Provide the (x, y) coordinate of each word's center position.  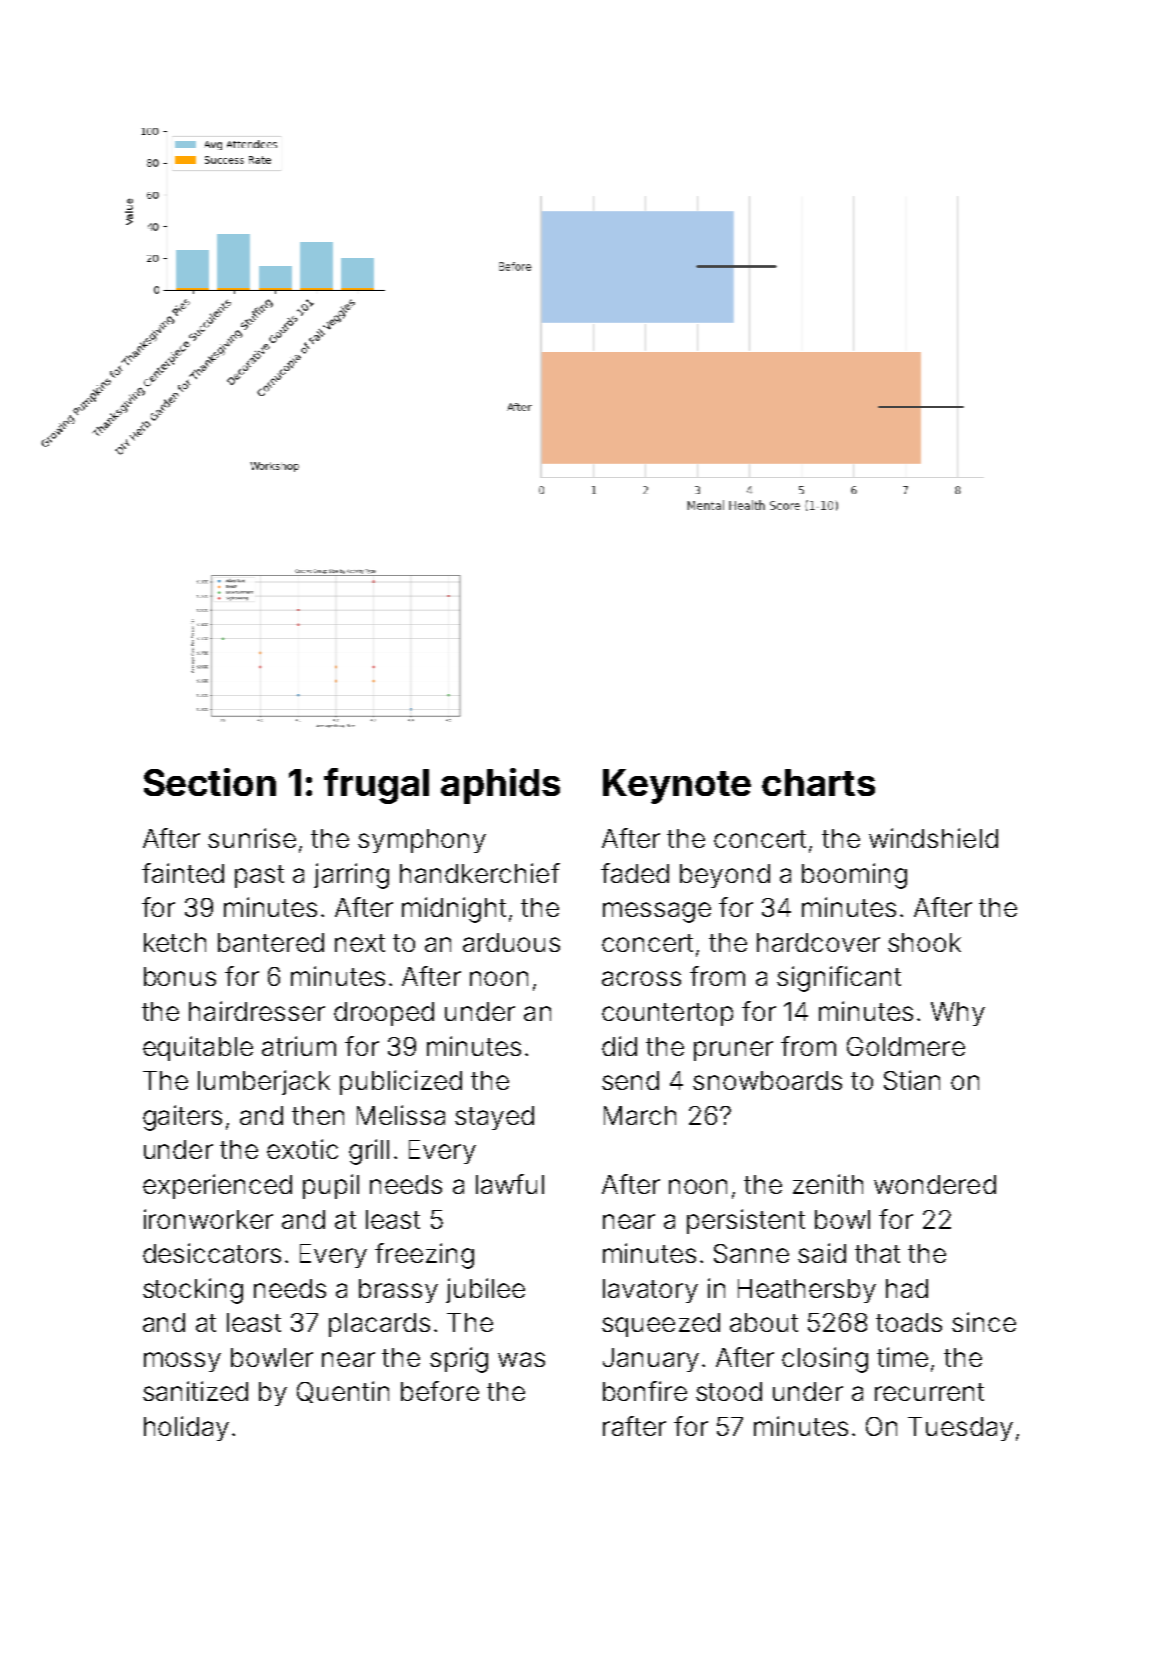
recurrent (929, 1392)
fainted (183, 873)
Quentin (343, 1392)
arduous (511, 942)
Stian (912, 1080)
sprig (459, 1360)
